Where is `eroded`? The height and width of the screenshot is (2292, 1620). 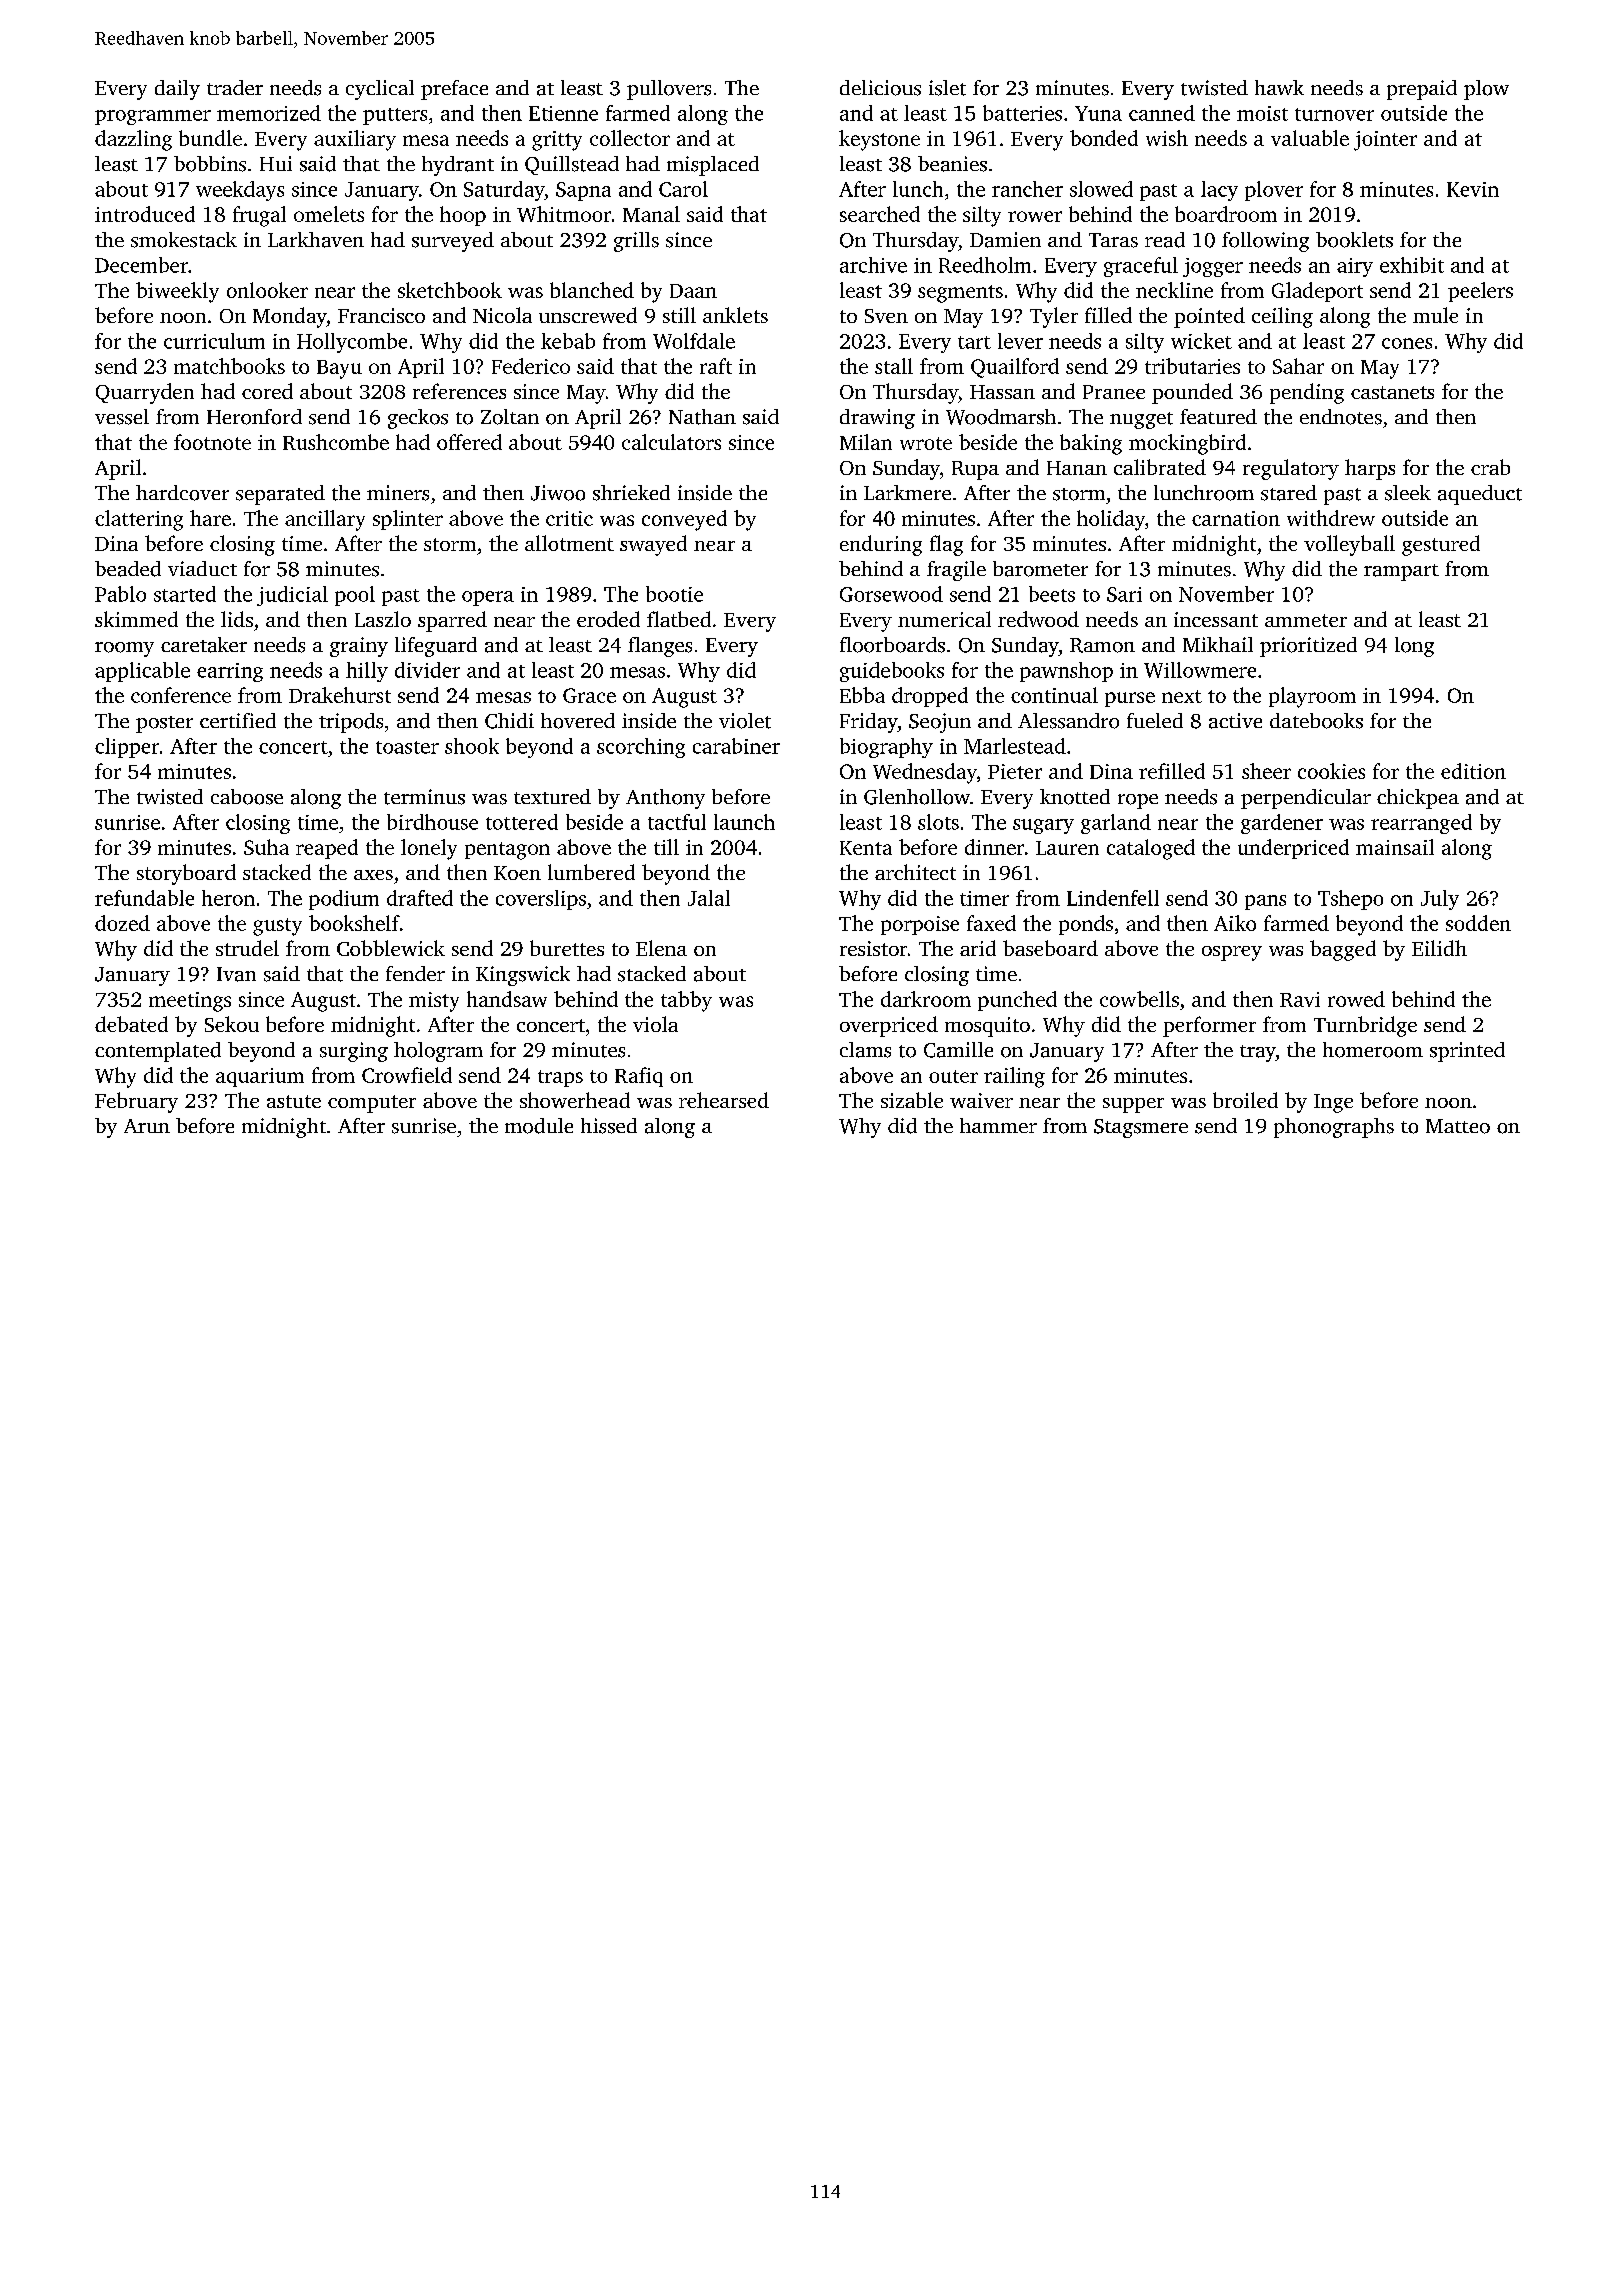
eroded is located at coordinates (608, 619).
